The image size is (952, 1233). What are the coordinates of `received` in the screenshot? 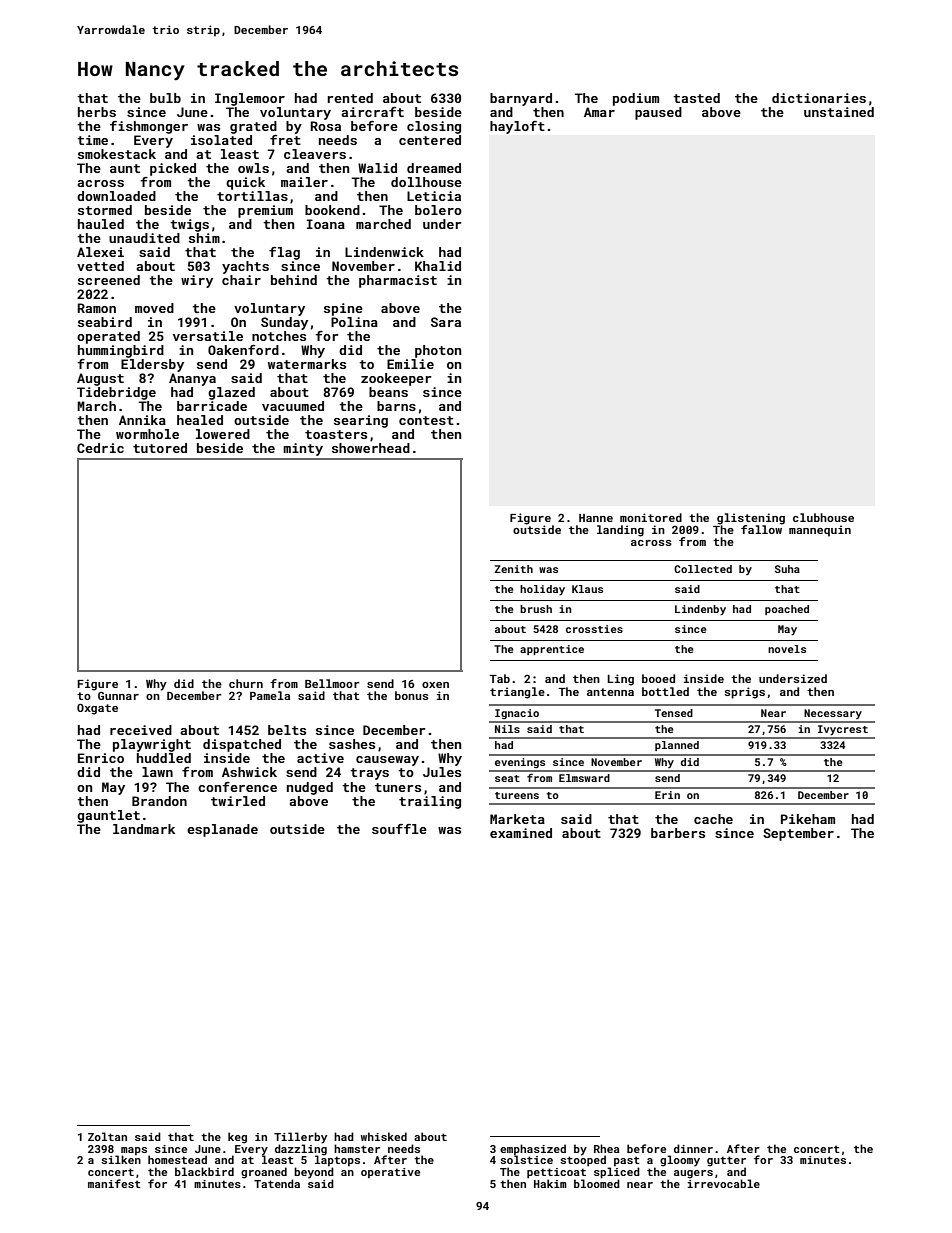 It's located at (141, 730).
